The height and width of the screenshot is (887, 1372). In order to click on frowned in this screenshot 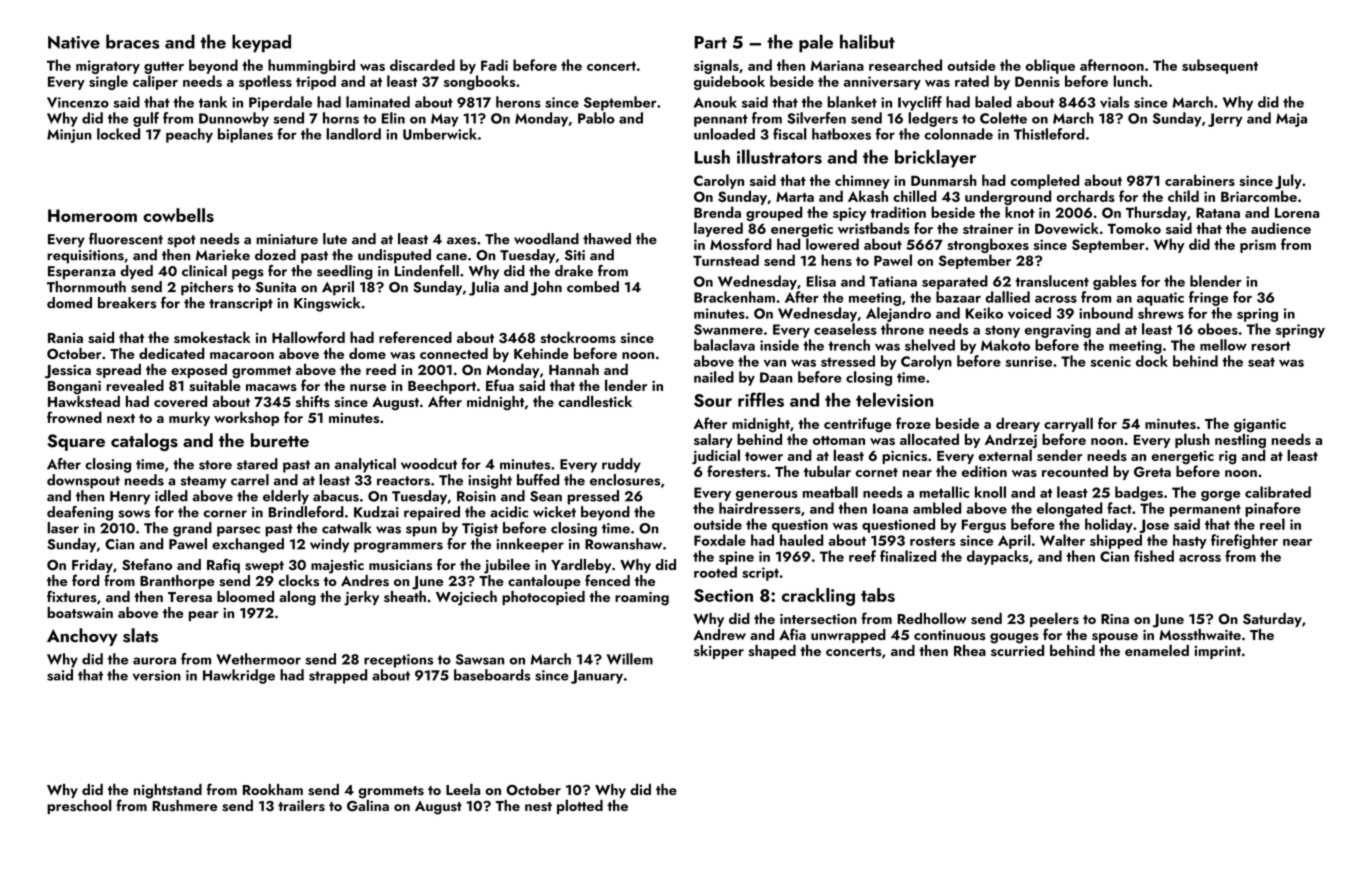, I will do `click(74, 417)`.
